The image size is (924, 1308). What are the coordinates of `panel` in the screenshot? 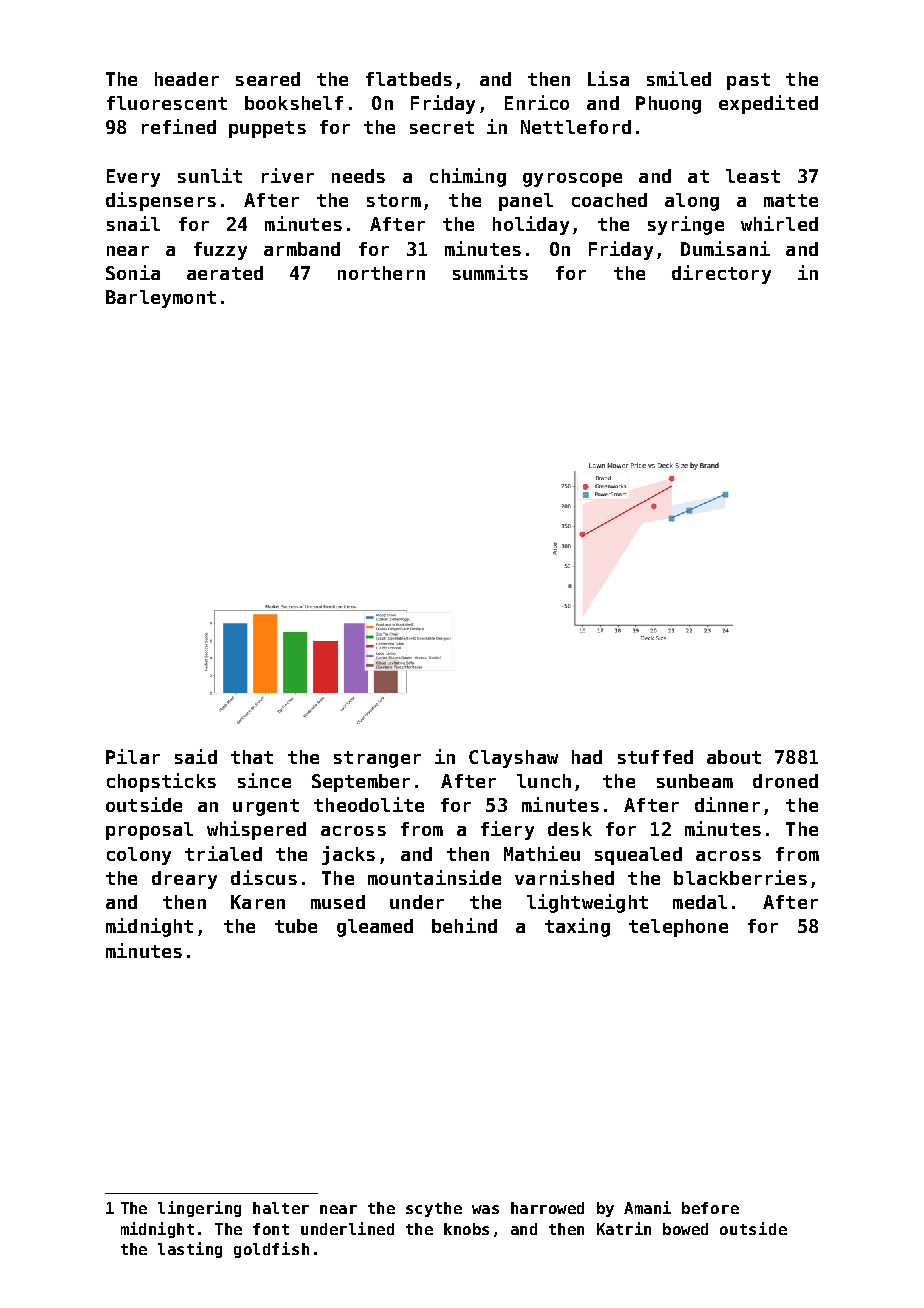 It's located at (526, 202).
